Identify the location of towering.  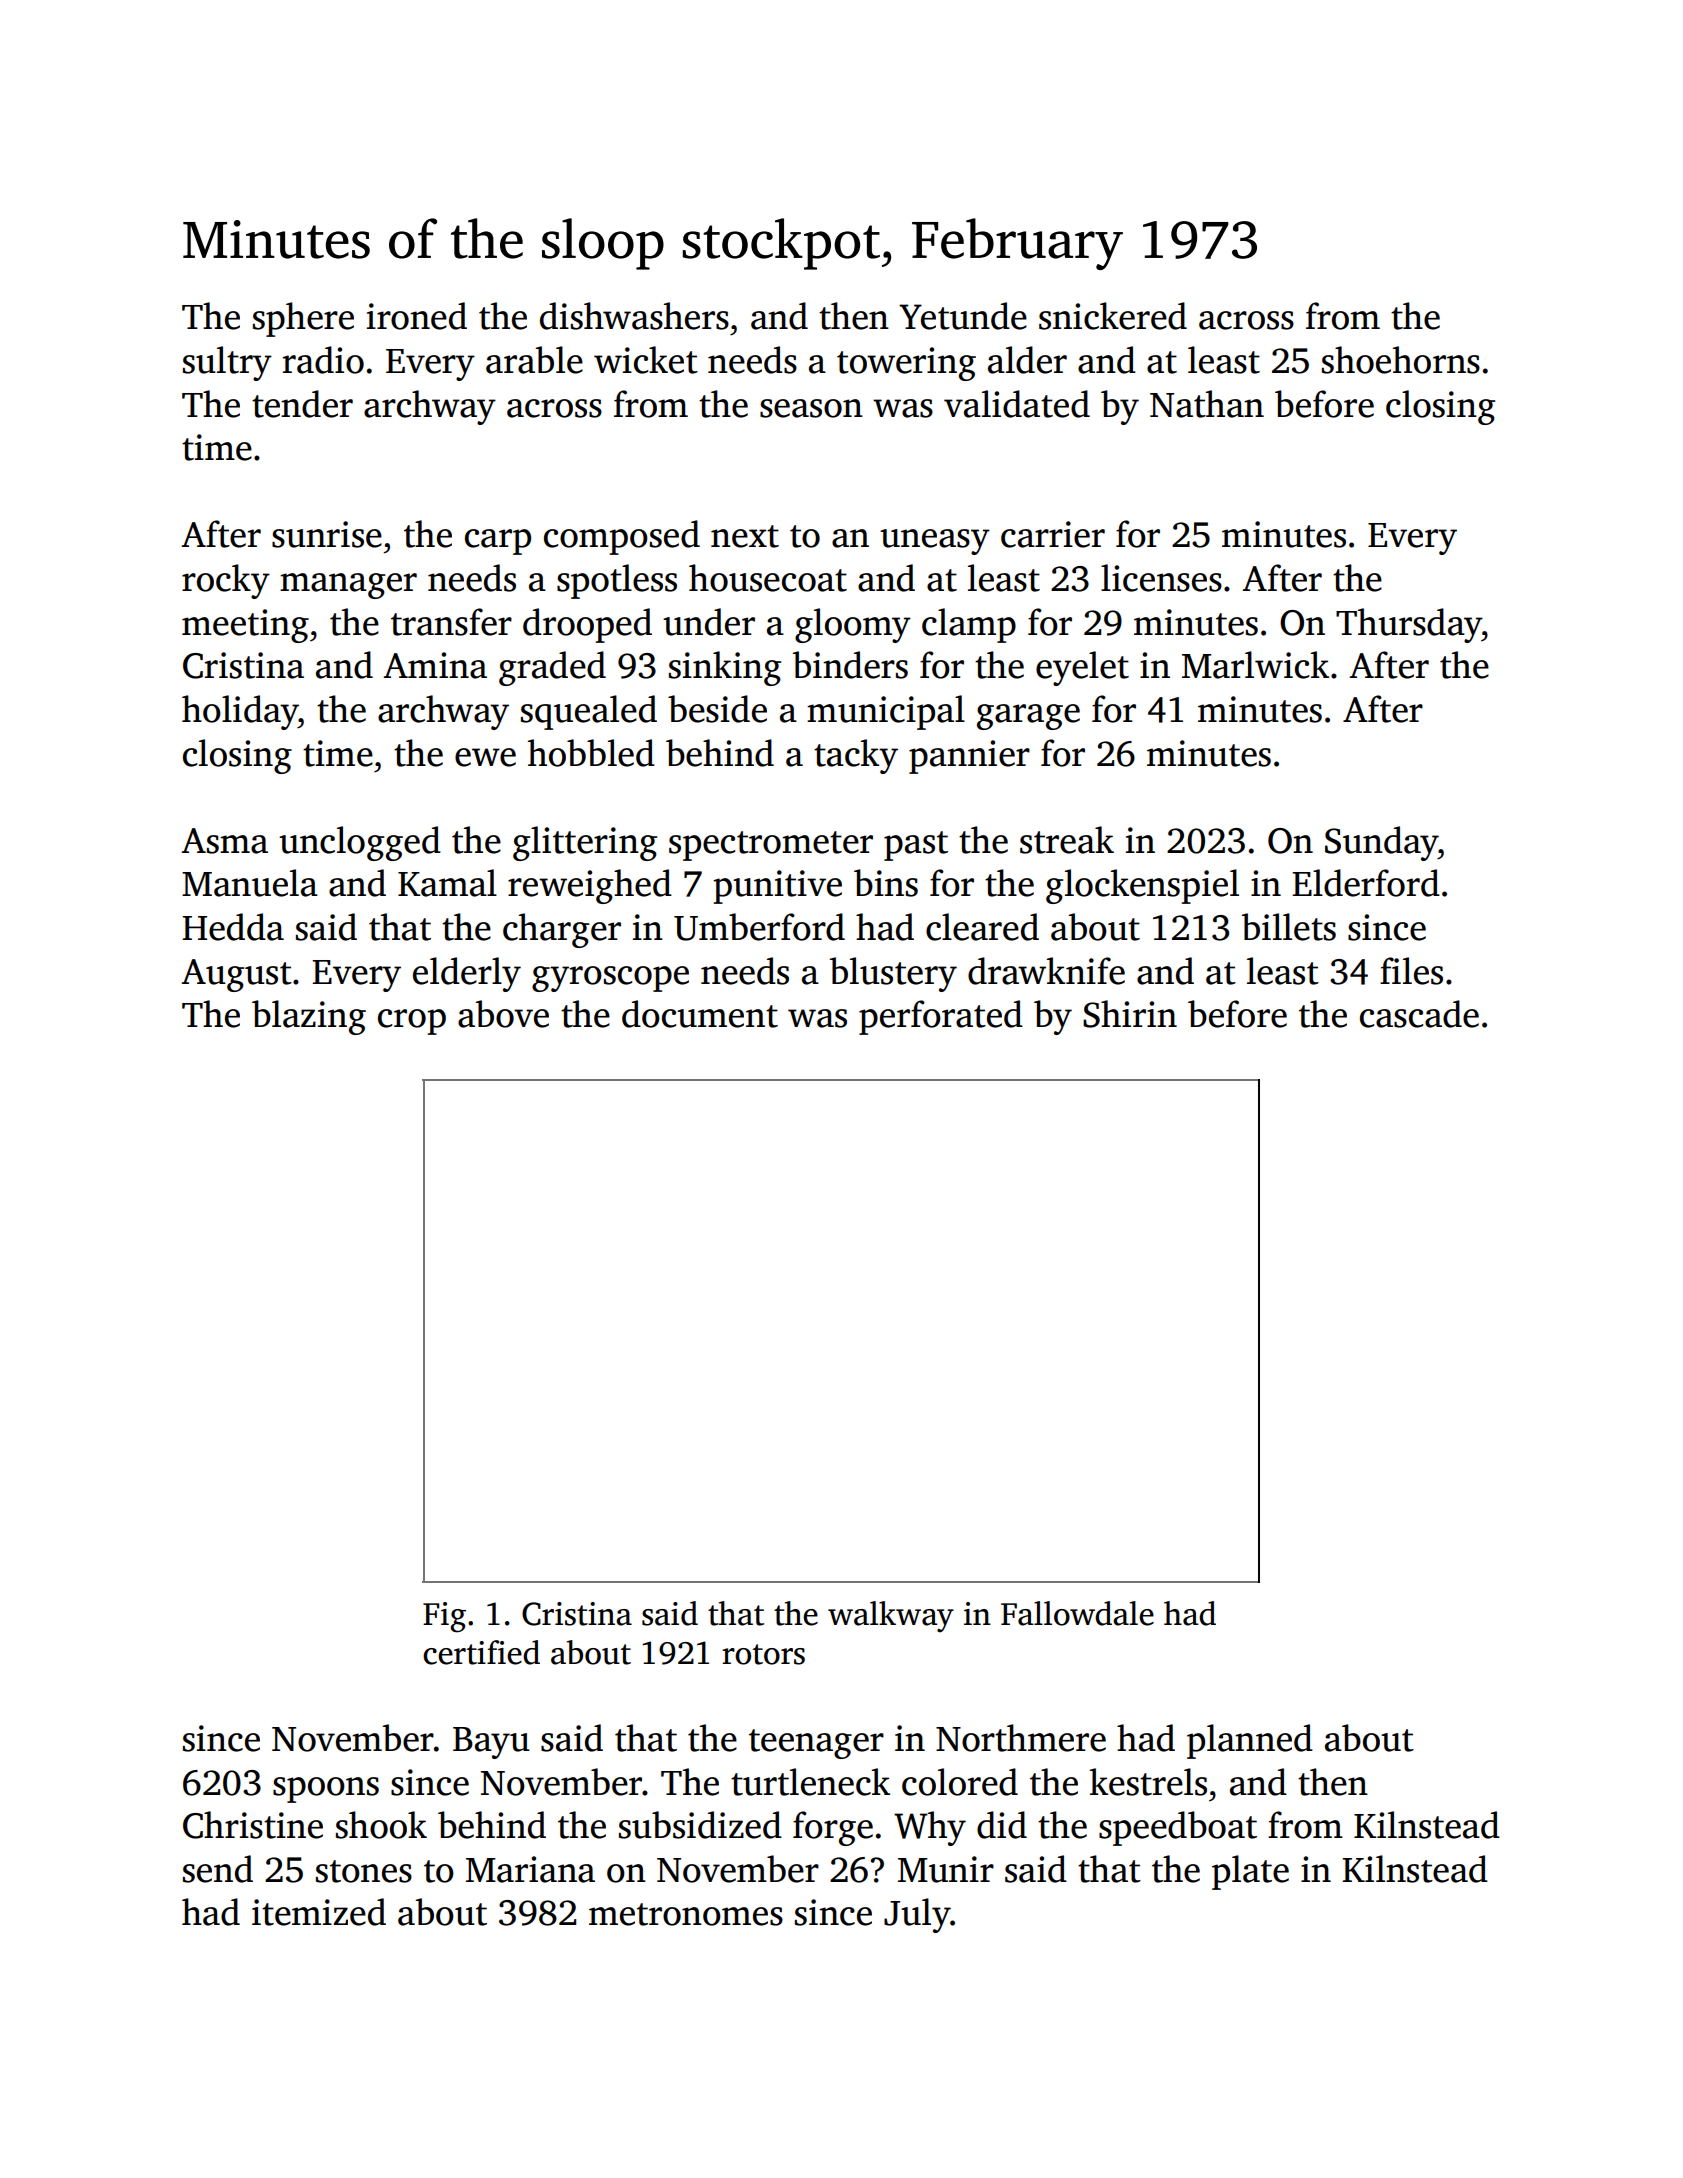
(906, 364).
